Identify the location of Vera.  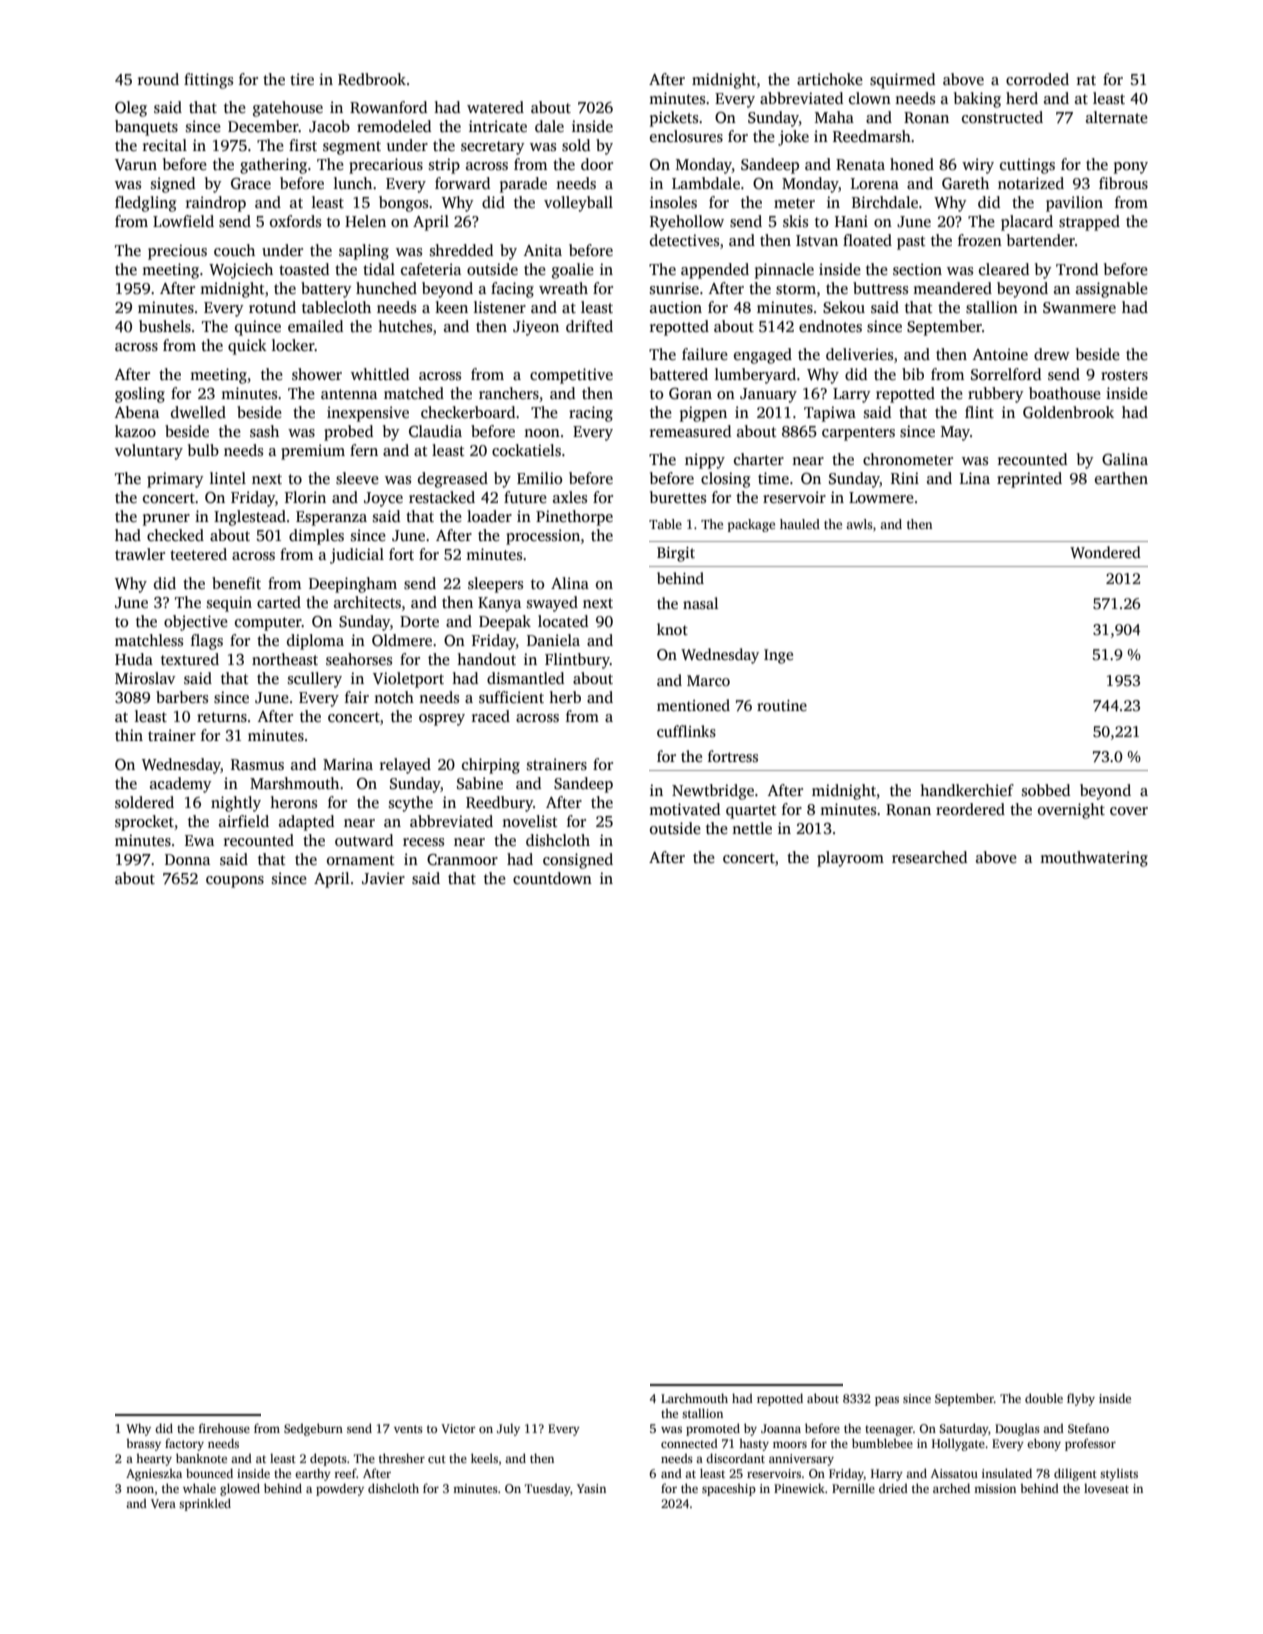
(163, 1503).
